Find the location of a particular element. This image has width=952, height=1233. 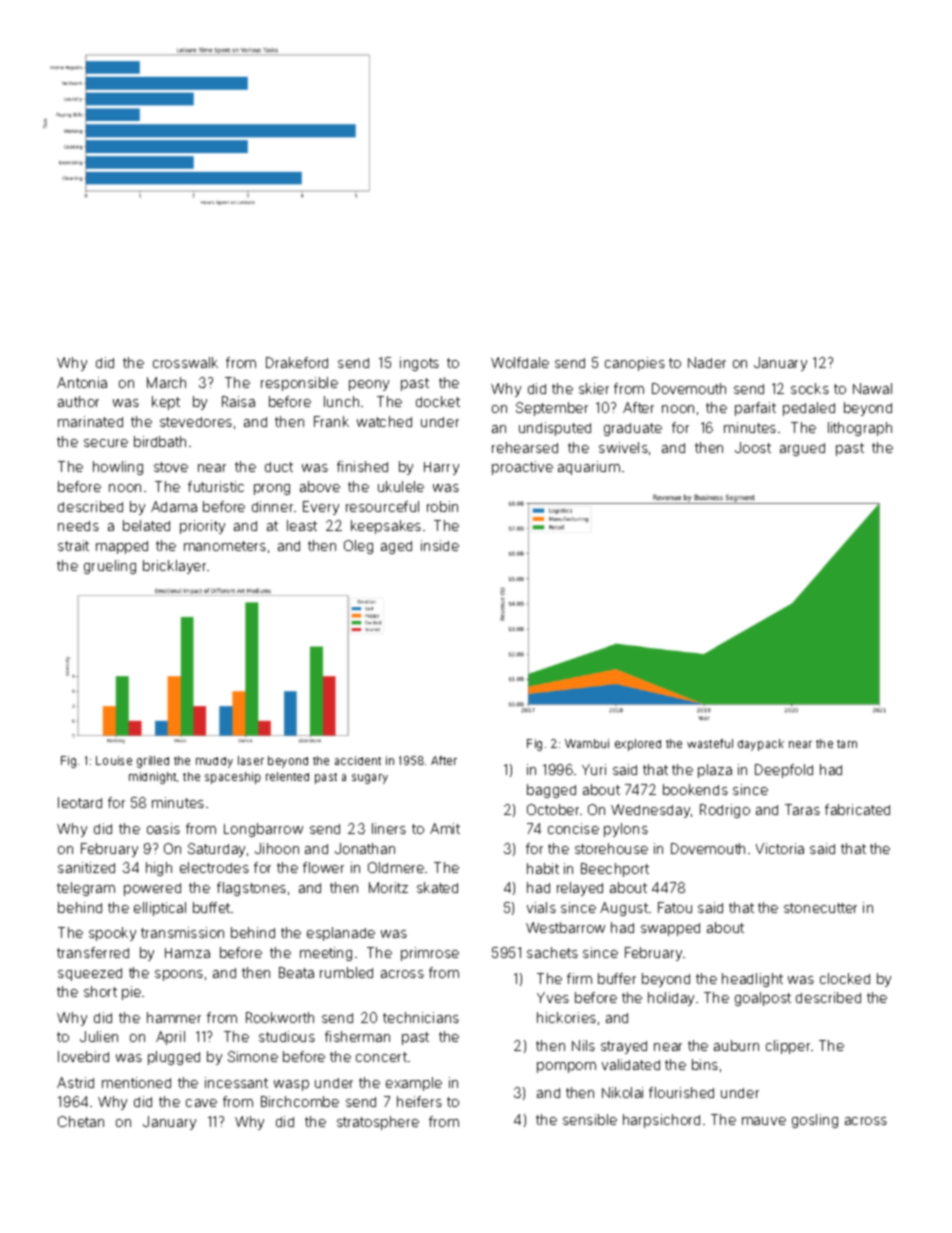

daypack is located at coordinates (761, 745).
